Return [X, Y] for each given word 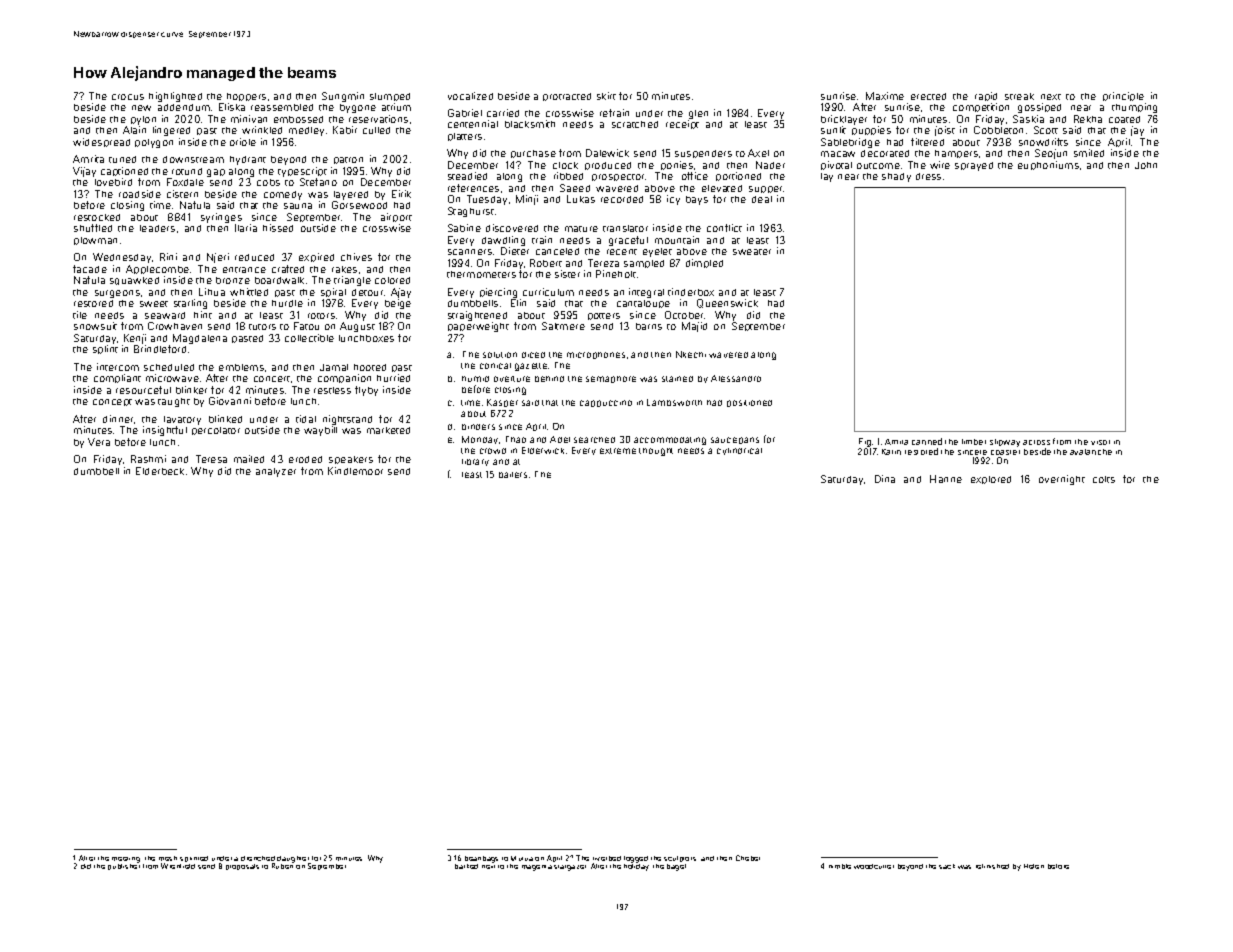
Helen [1034, 866]
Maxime [885, 96]
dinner [118, 419]
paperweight [478, 327]
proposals [242, 867]
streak [1019, 96]
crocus [128, 97]
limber [974, 442]
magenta [537, 868]
